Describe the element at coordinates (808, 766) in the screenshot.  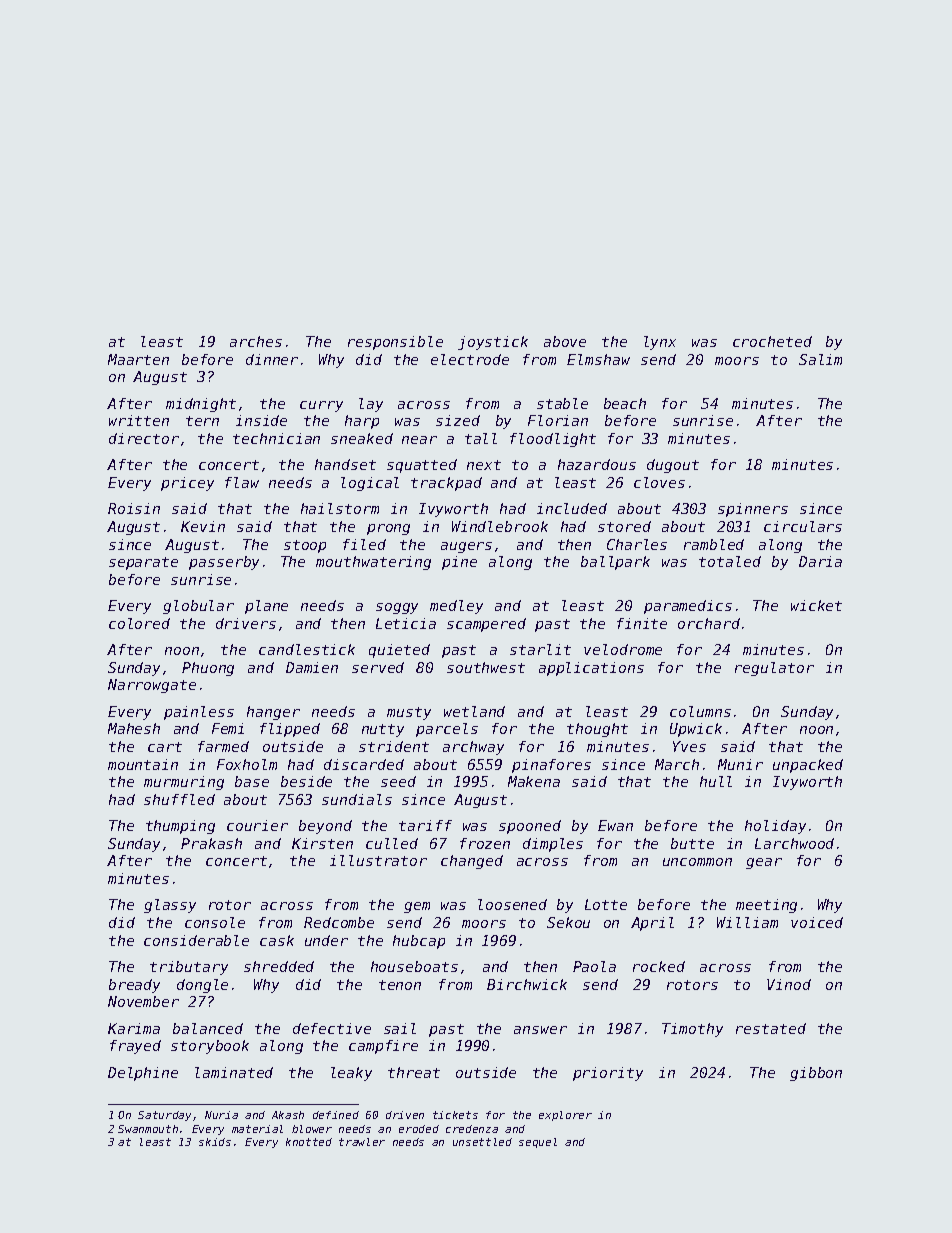
I see `unpacked` at that location.
